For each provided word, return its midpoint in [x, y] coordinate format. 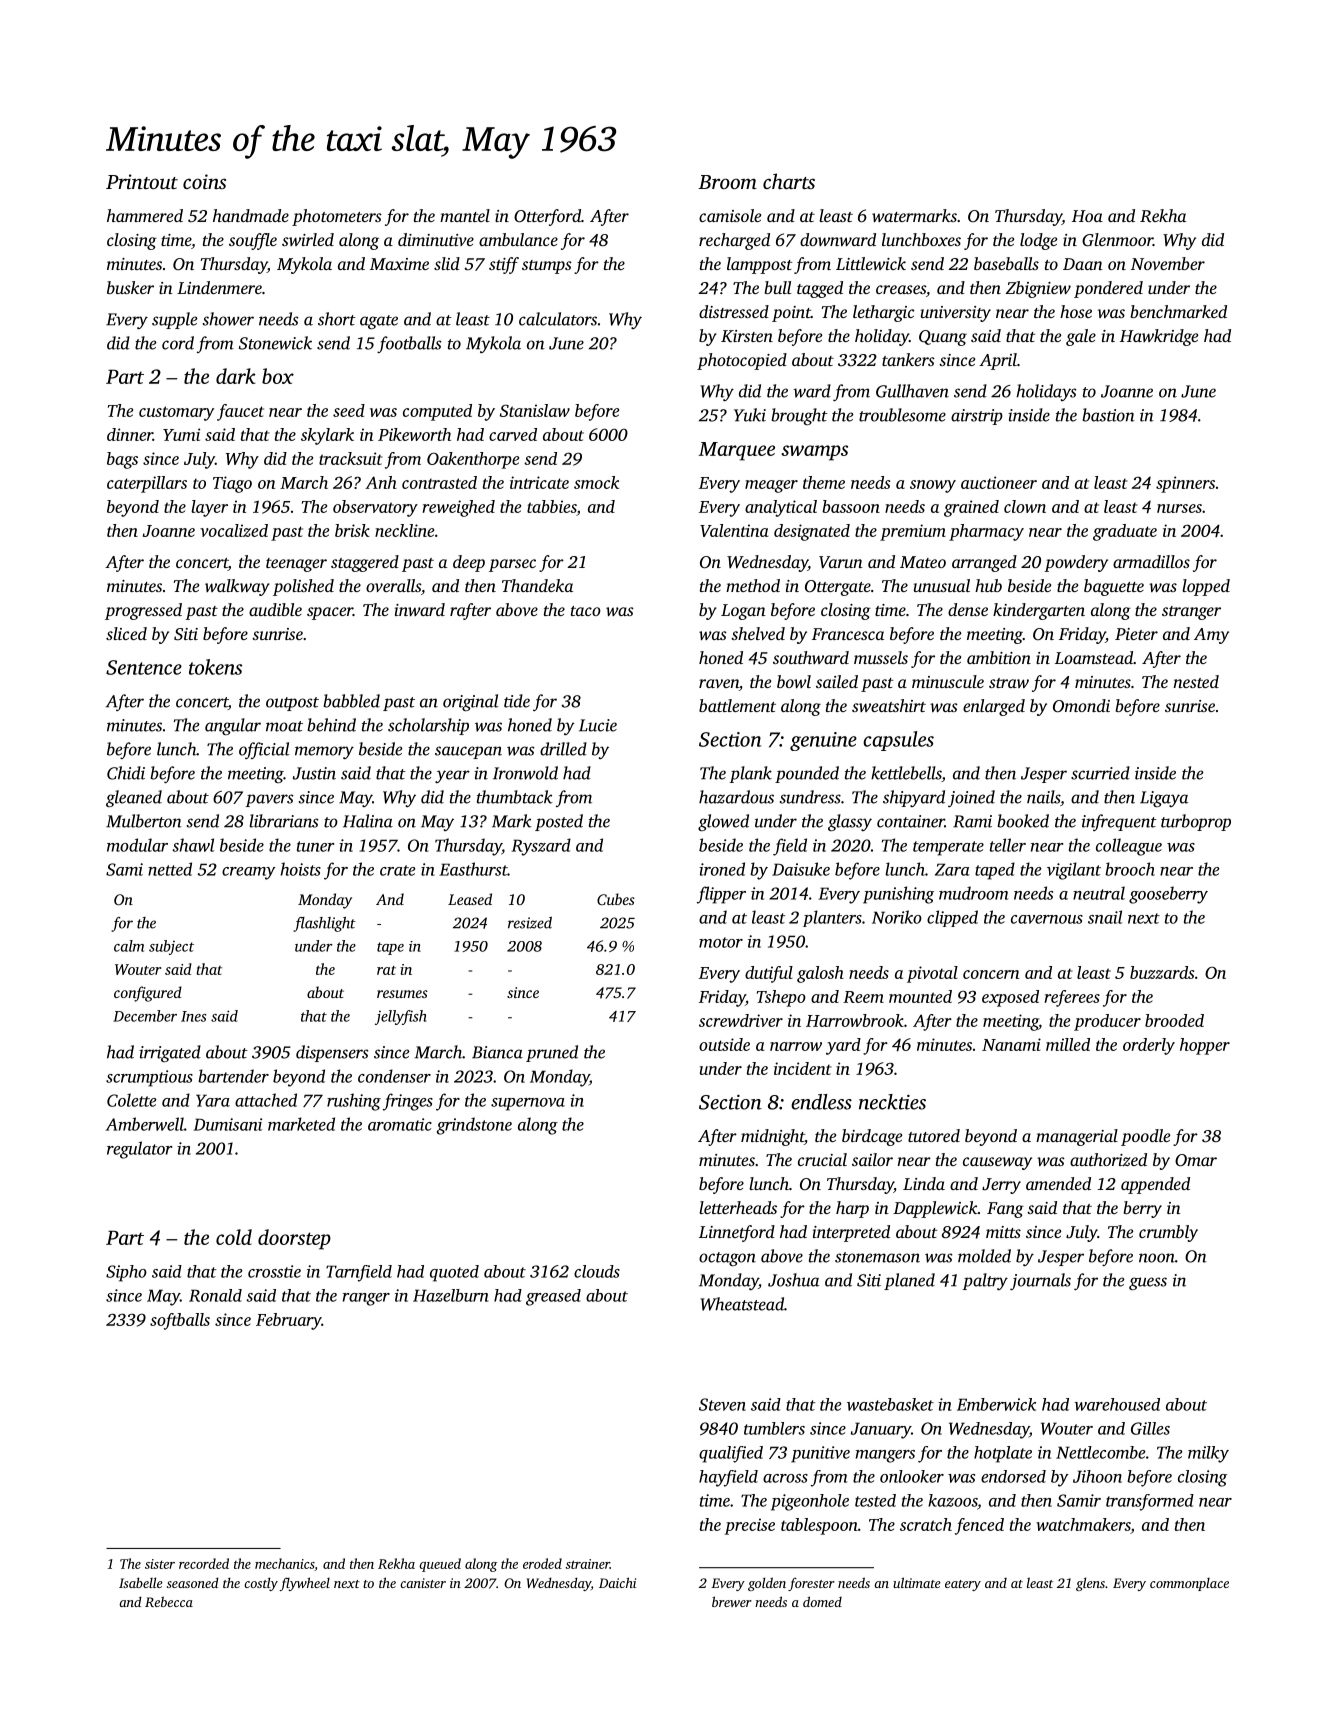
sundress [810, 797]
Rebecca [169, 1601]
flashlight [324, 924]
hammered [145, 215]
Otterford [547, 217]
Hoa [1087, 216]
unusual [942, 585]
